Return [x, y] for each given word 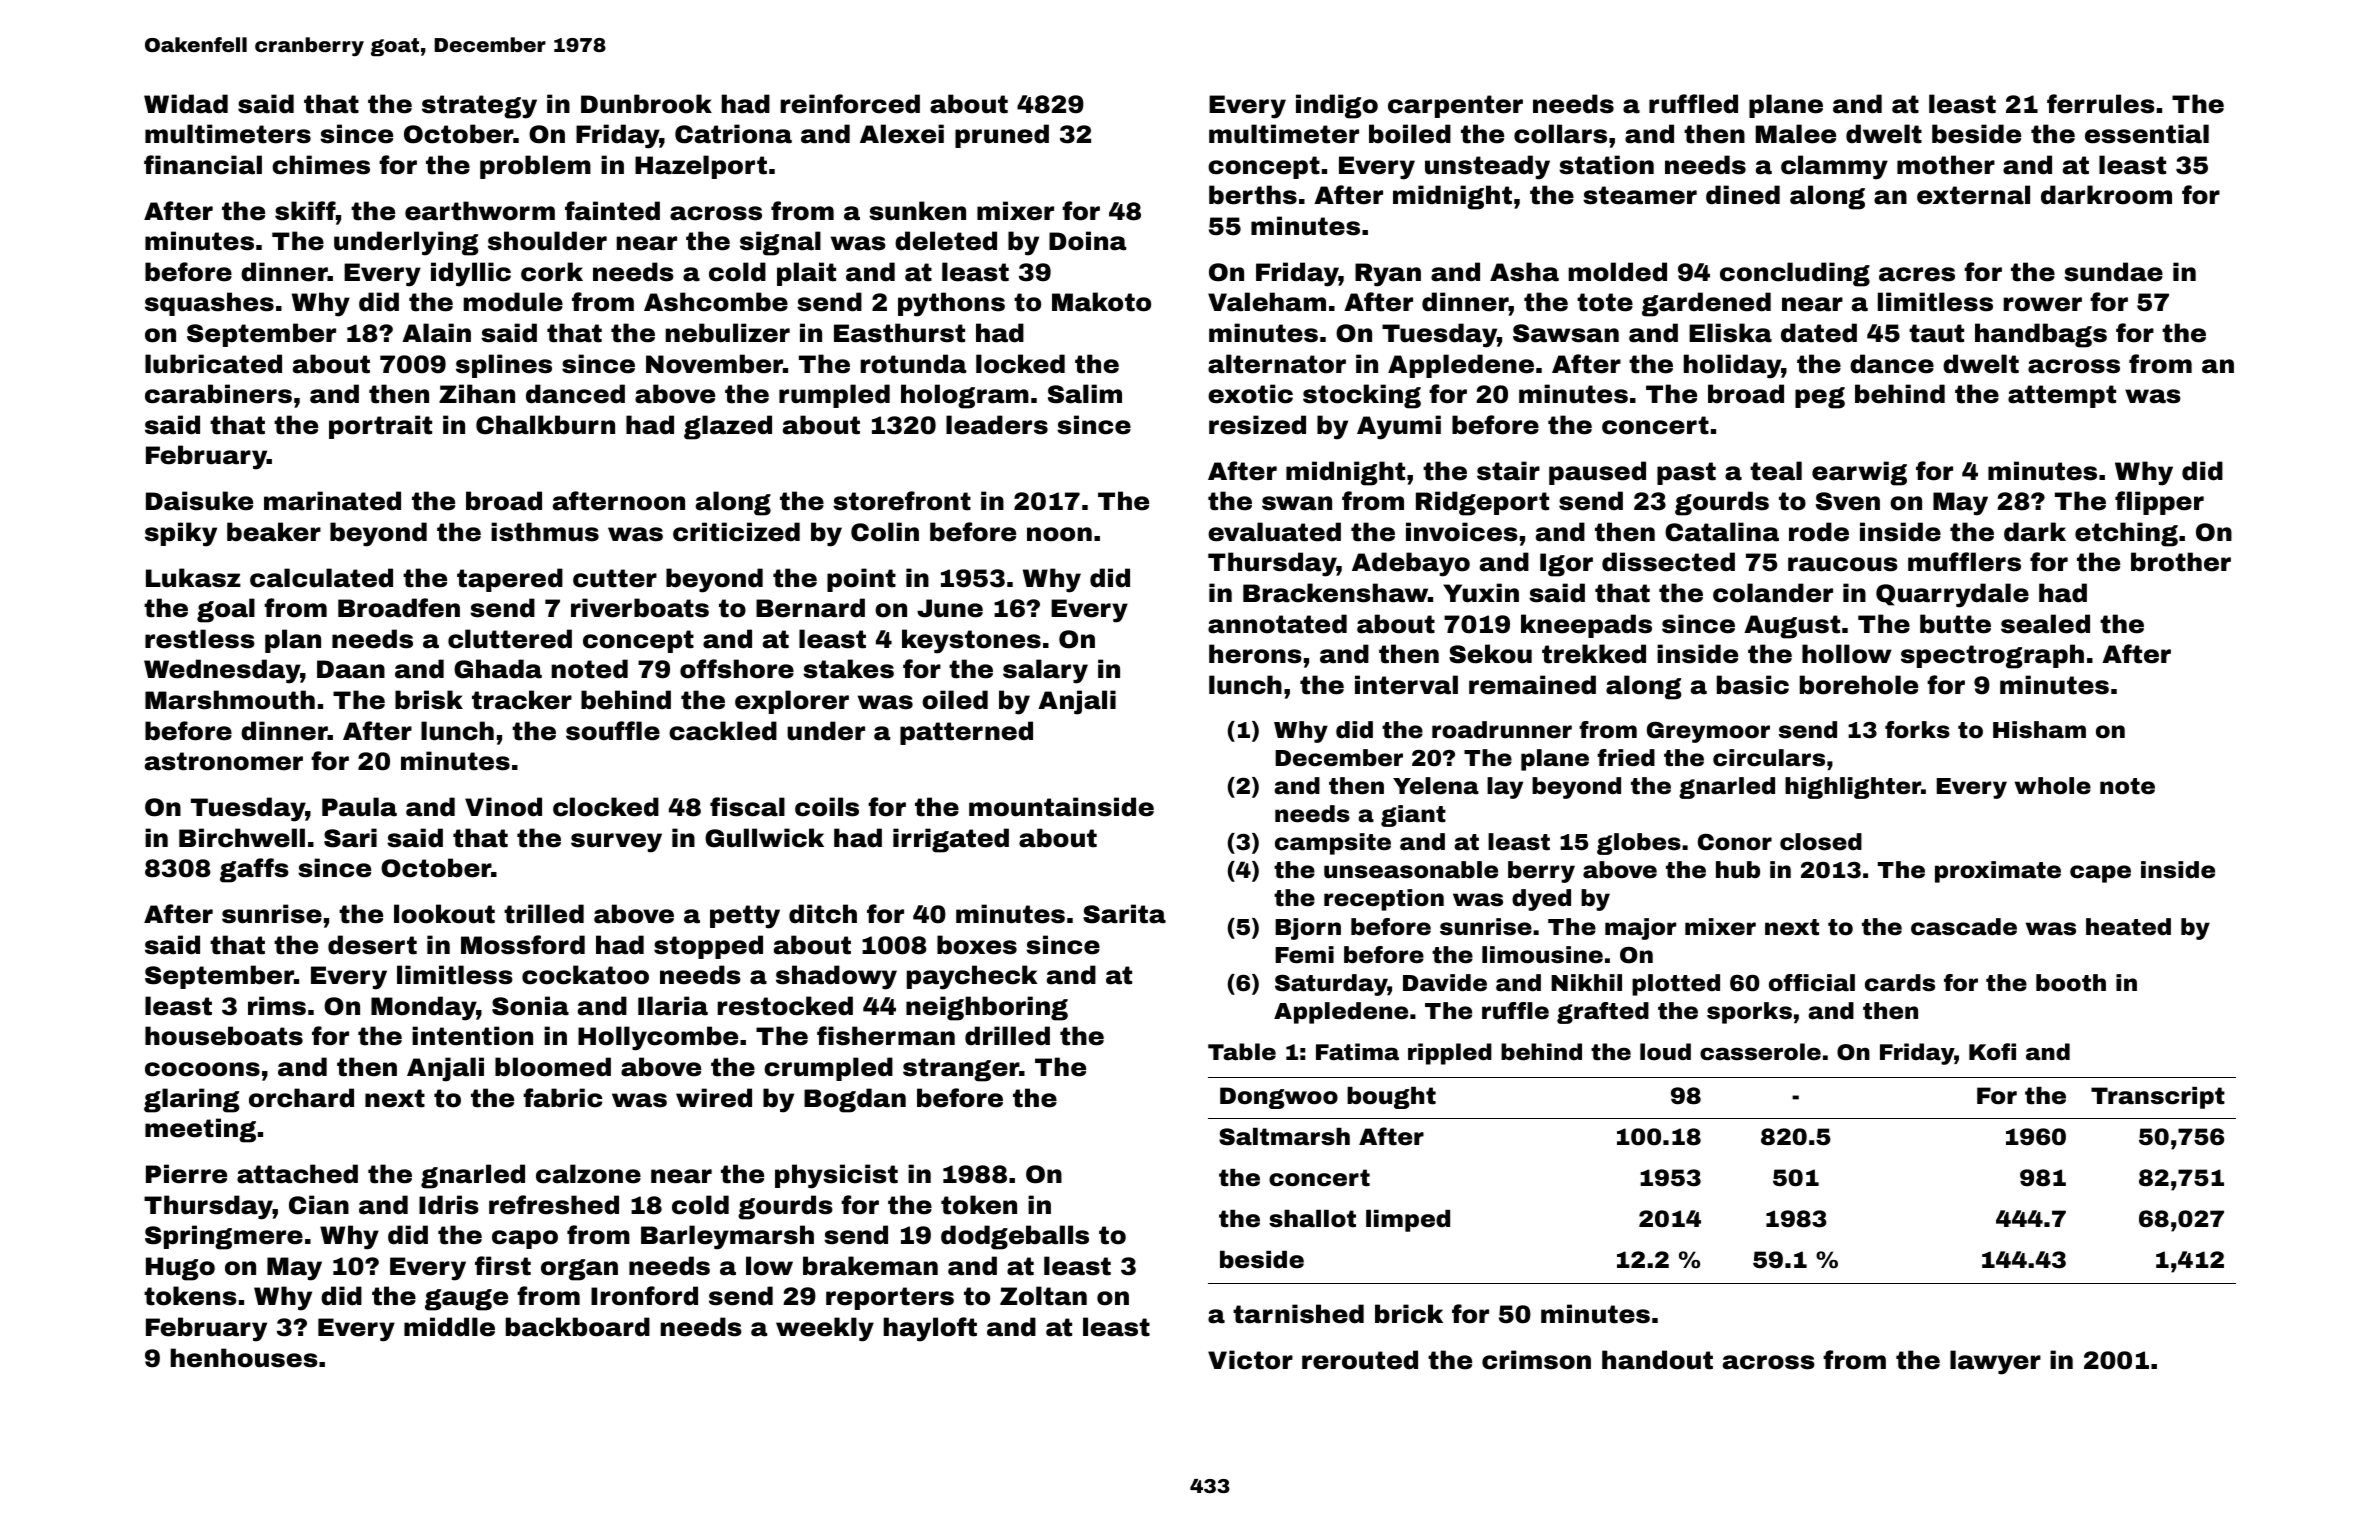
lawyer [1995, 1362]
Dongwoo [1279, 1098]
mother [1946, 165]
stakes [848, 669]
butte [1955, 624]
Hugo [180, 1269]
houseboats [224, 1036]
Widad [186, 104]
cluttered [510, 639]
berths [1253, 195]
